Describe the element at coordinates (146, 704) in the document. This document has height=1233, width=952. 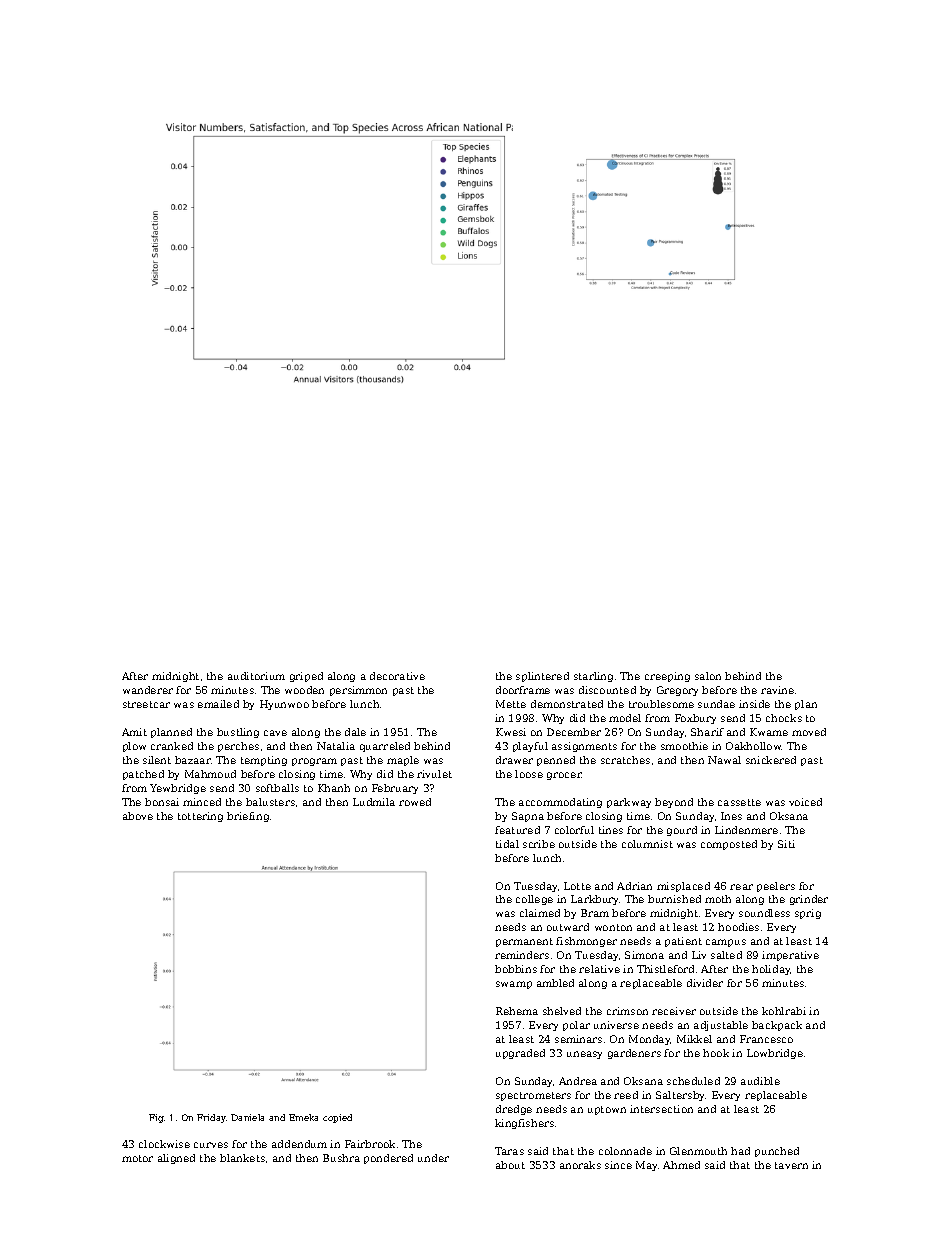
I see `streetcar` at that location.
